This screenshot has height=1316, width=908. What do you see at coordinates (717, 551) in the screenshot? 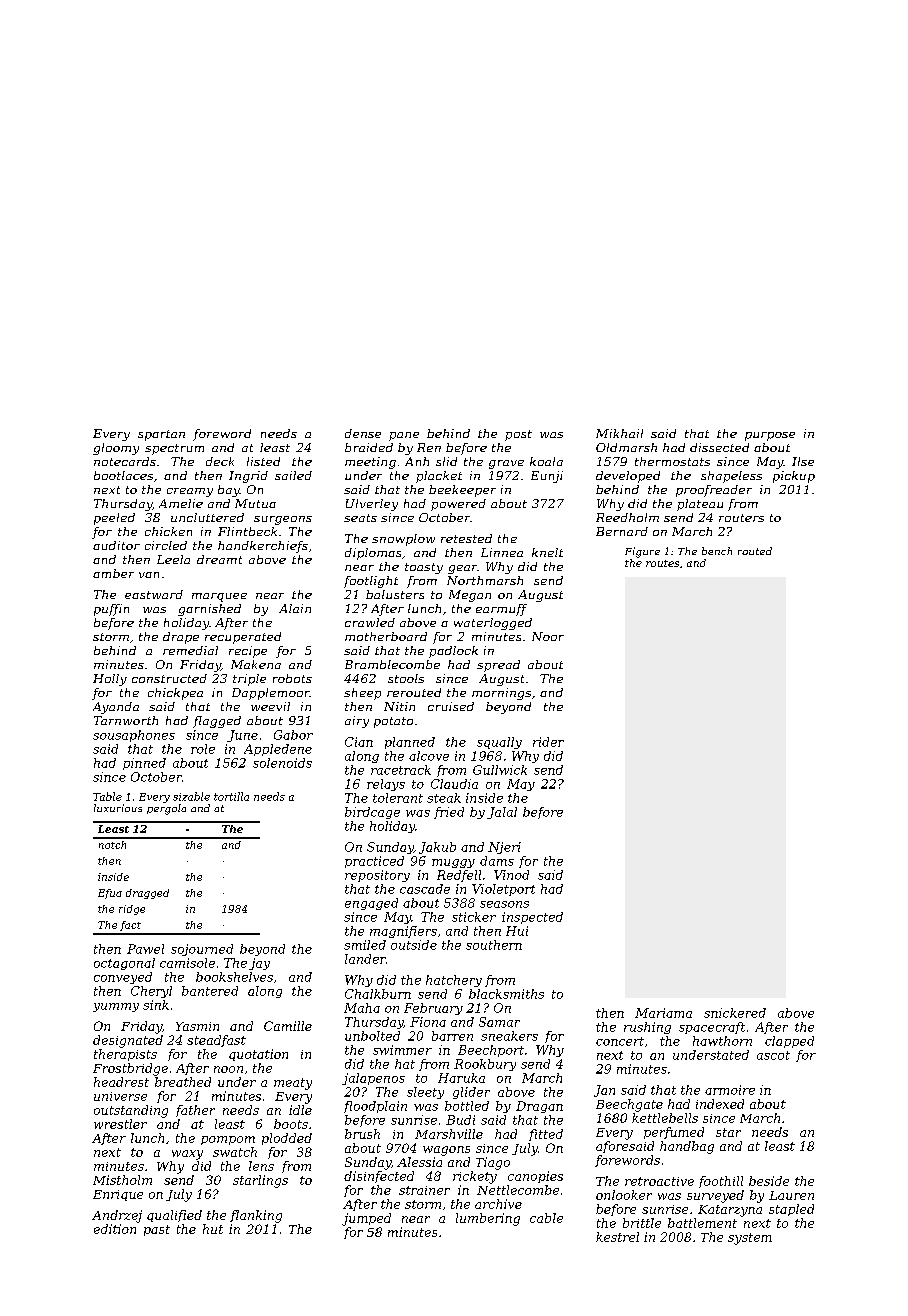
I see `bench` at bounding box center [717, 551].
